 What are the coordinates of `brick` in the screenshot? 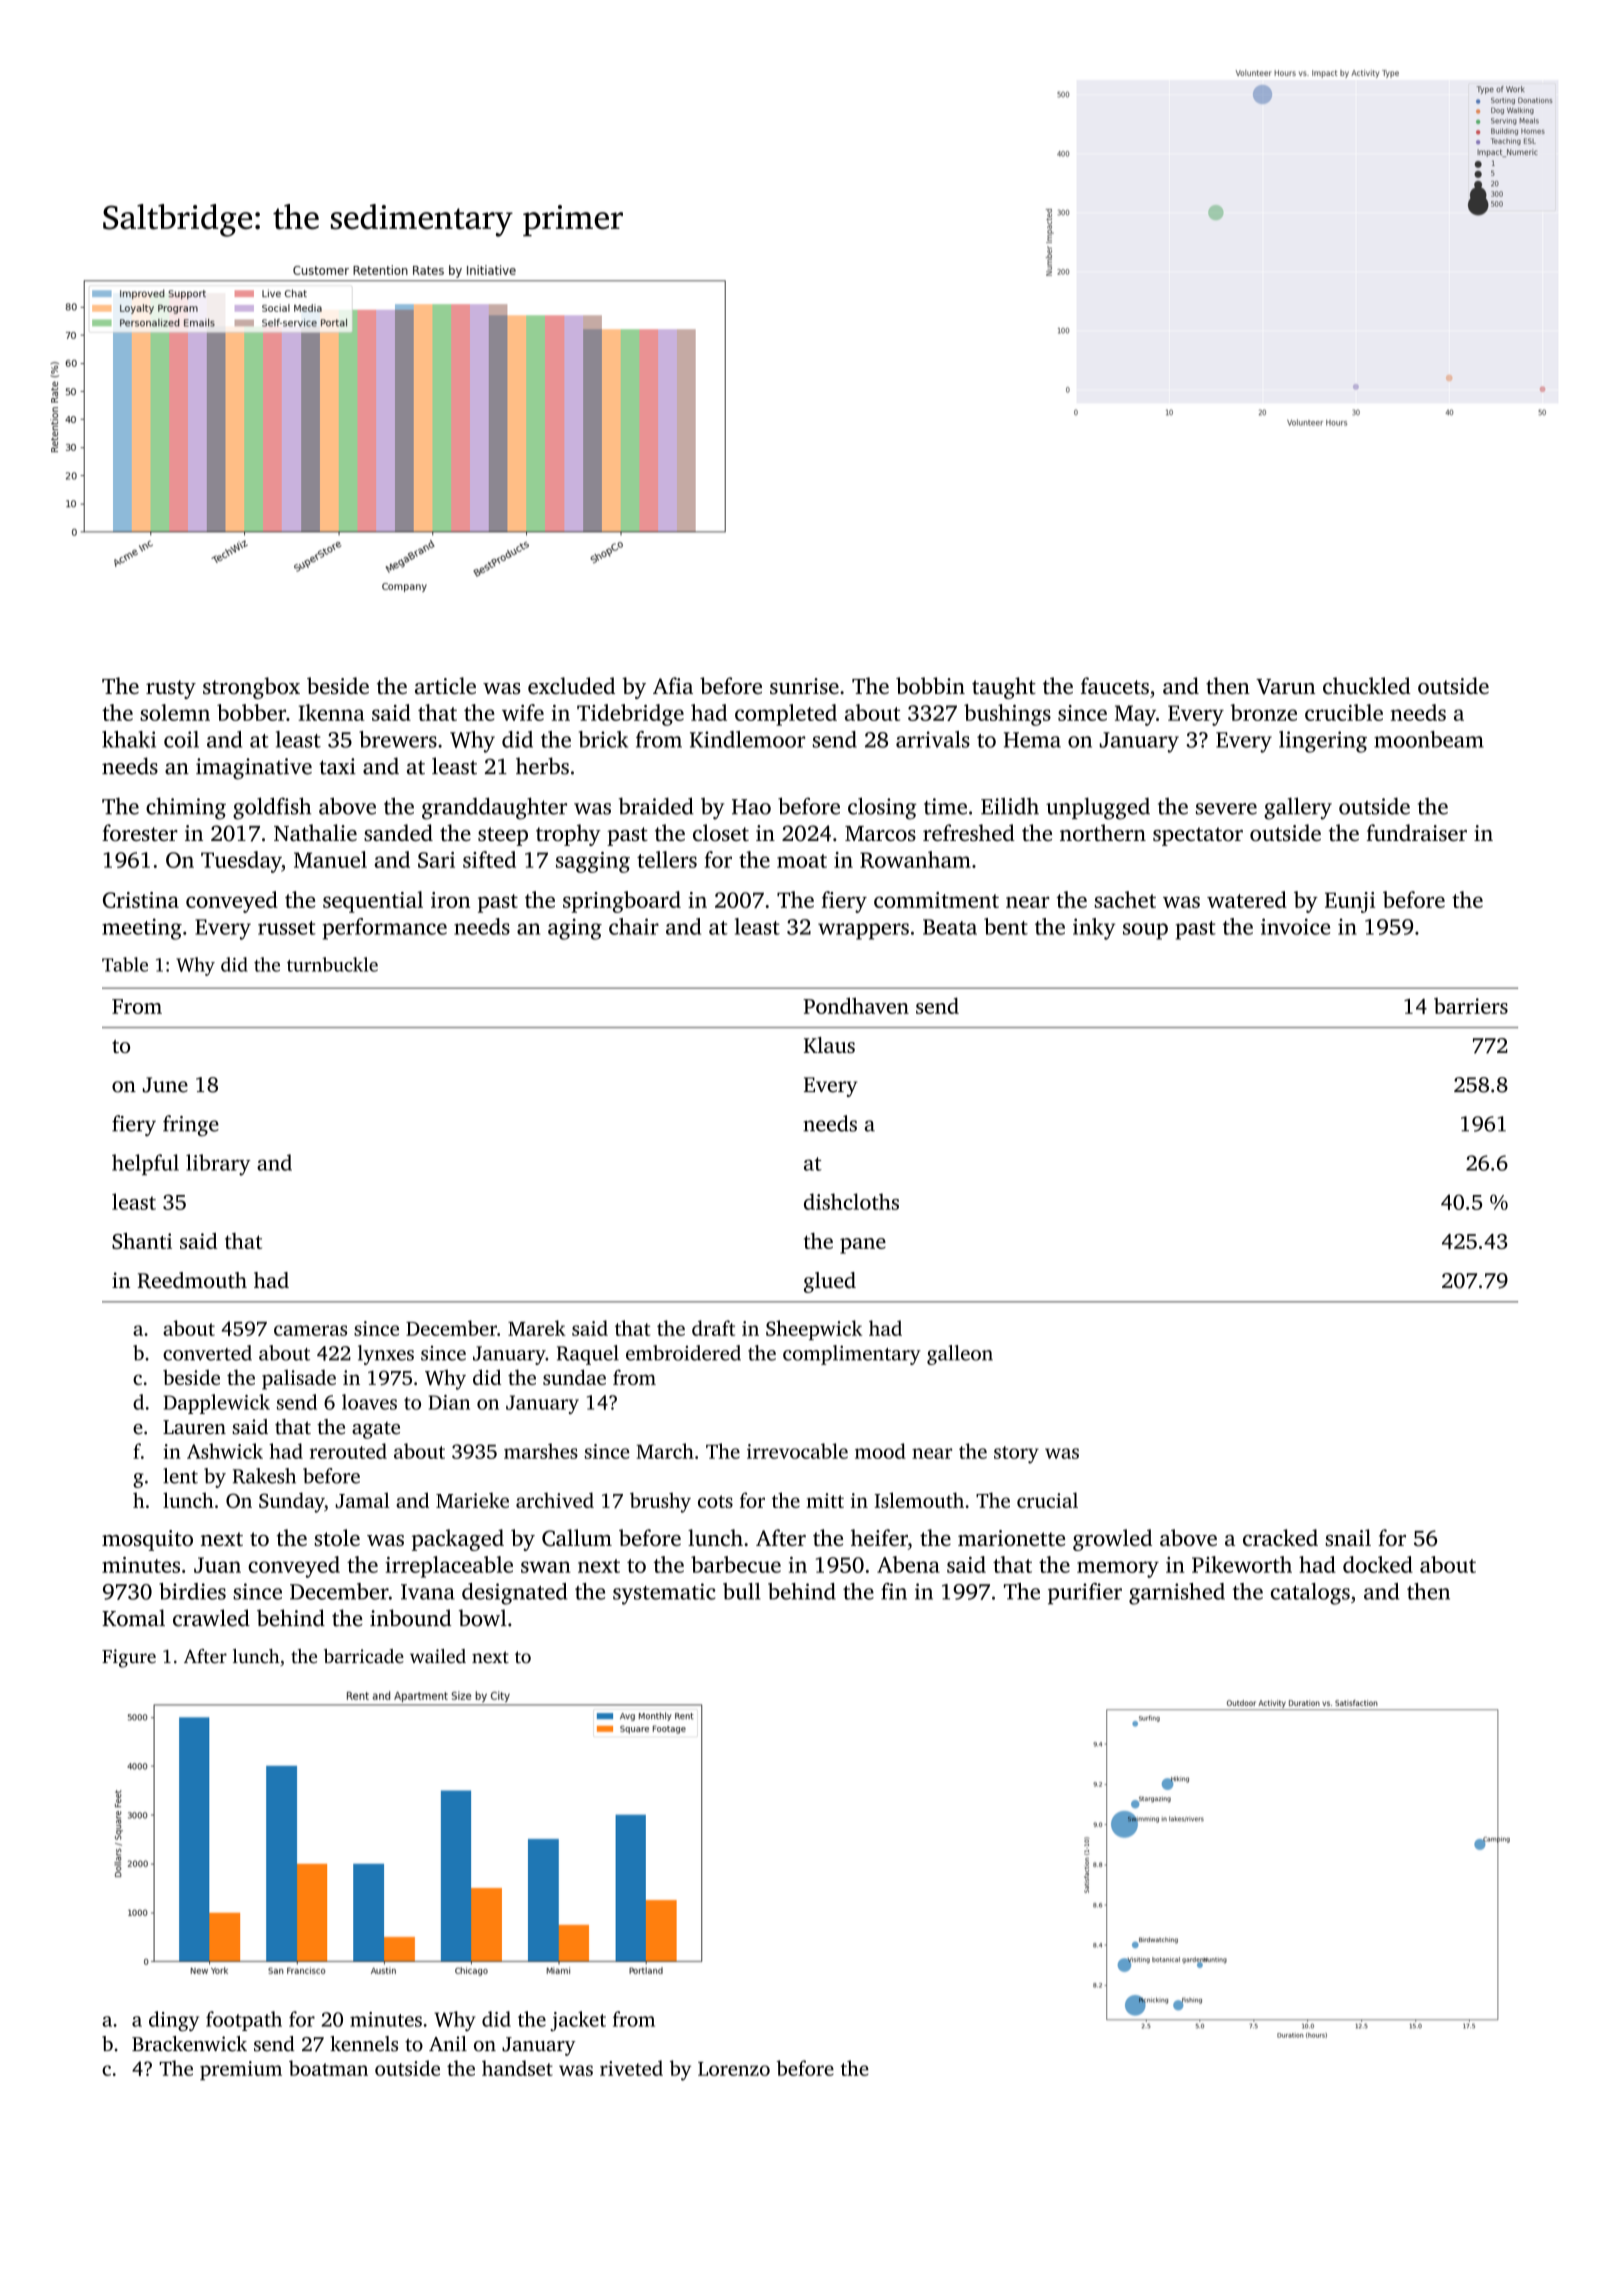 It's located at (603, 739).
